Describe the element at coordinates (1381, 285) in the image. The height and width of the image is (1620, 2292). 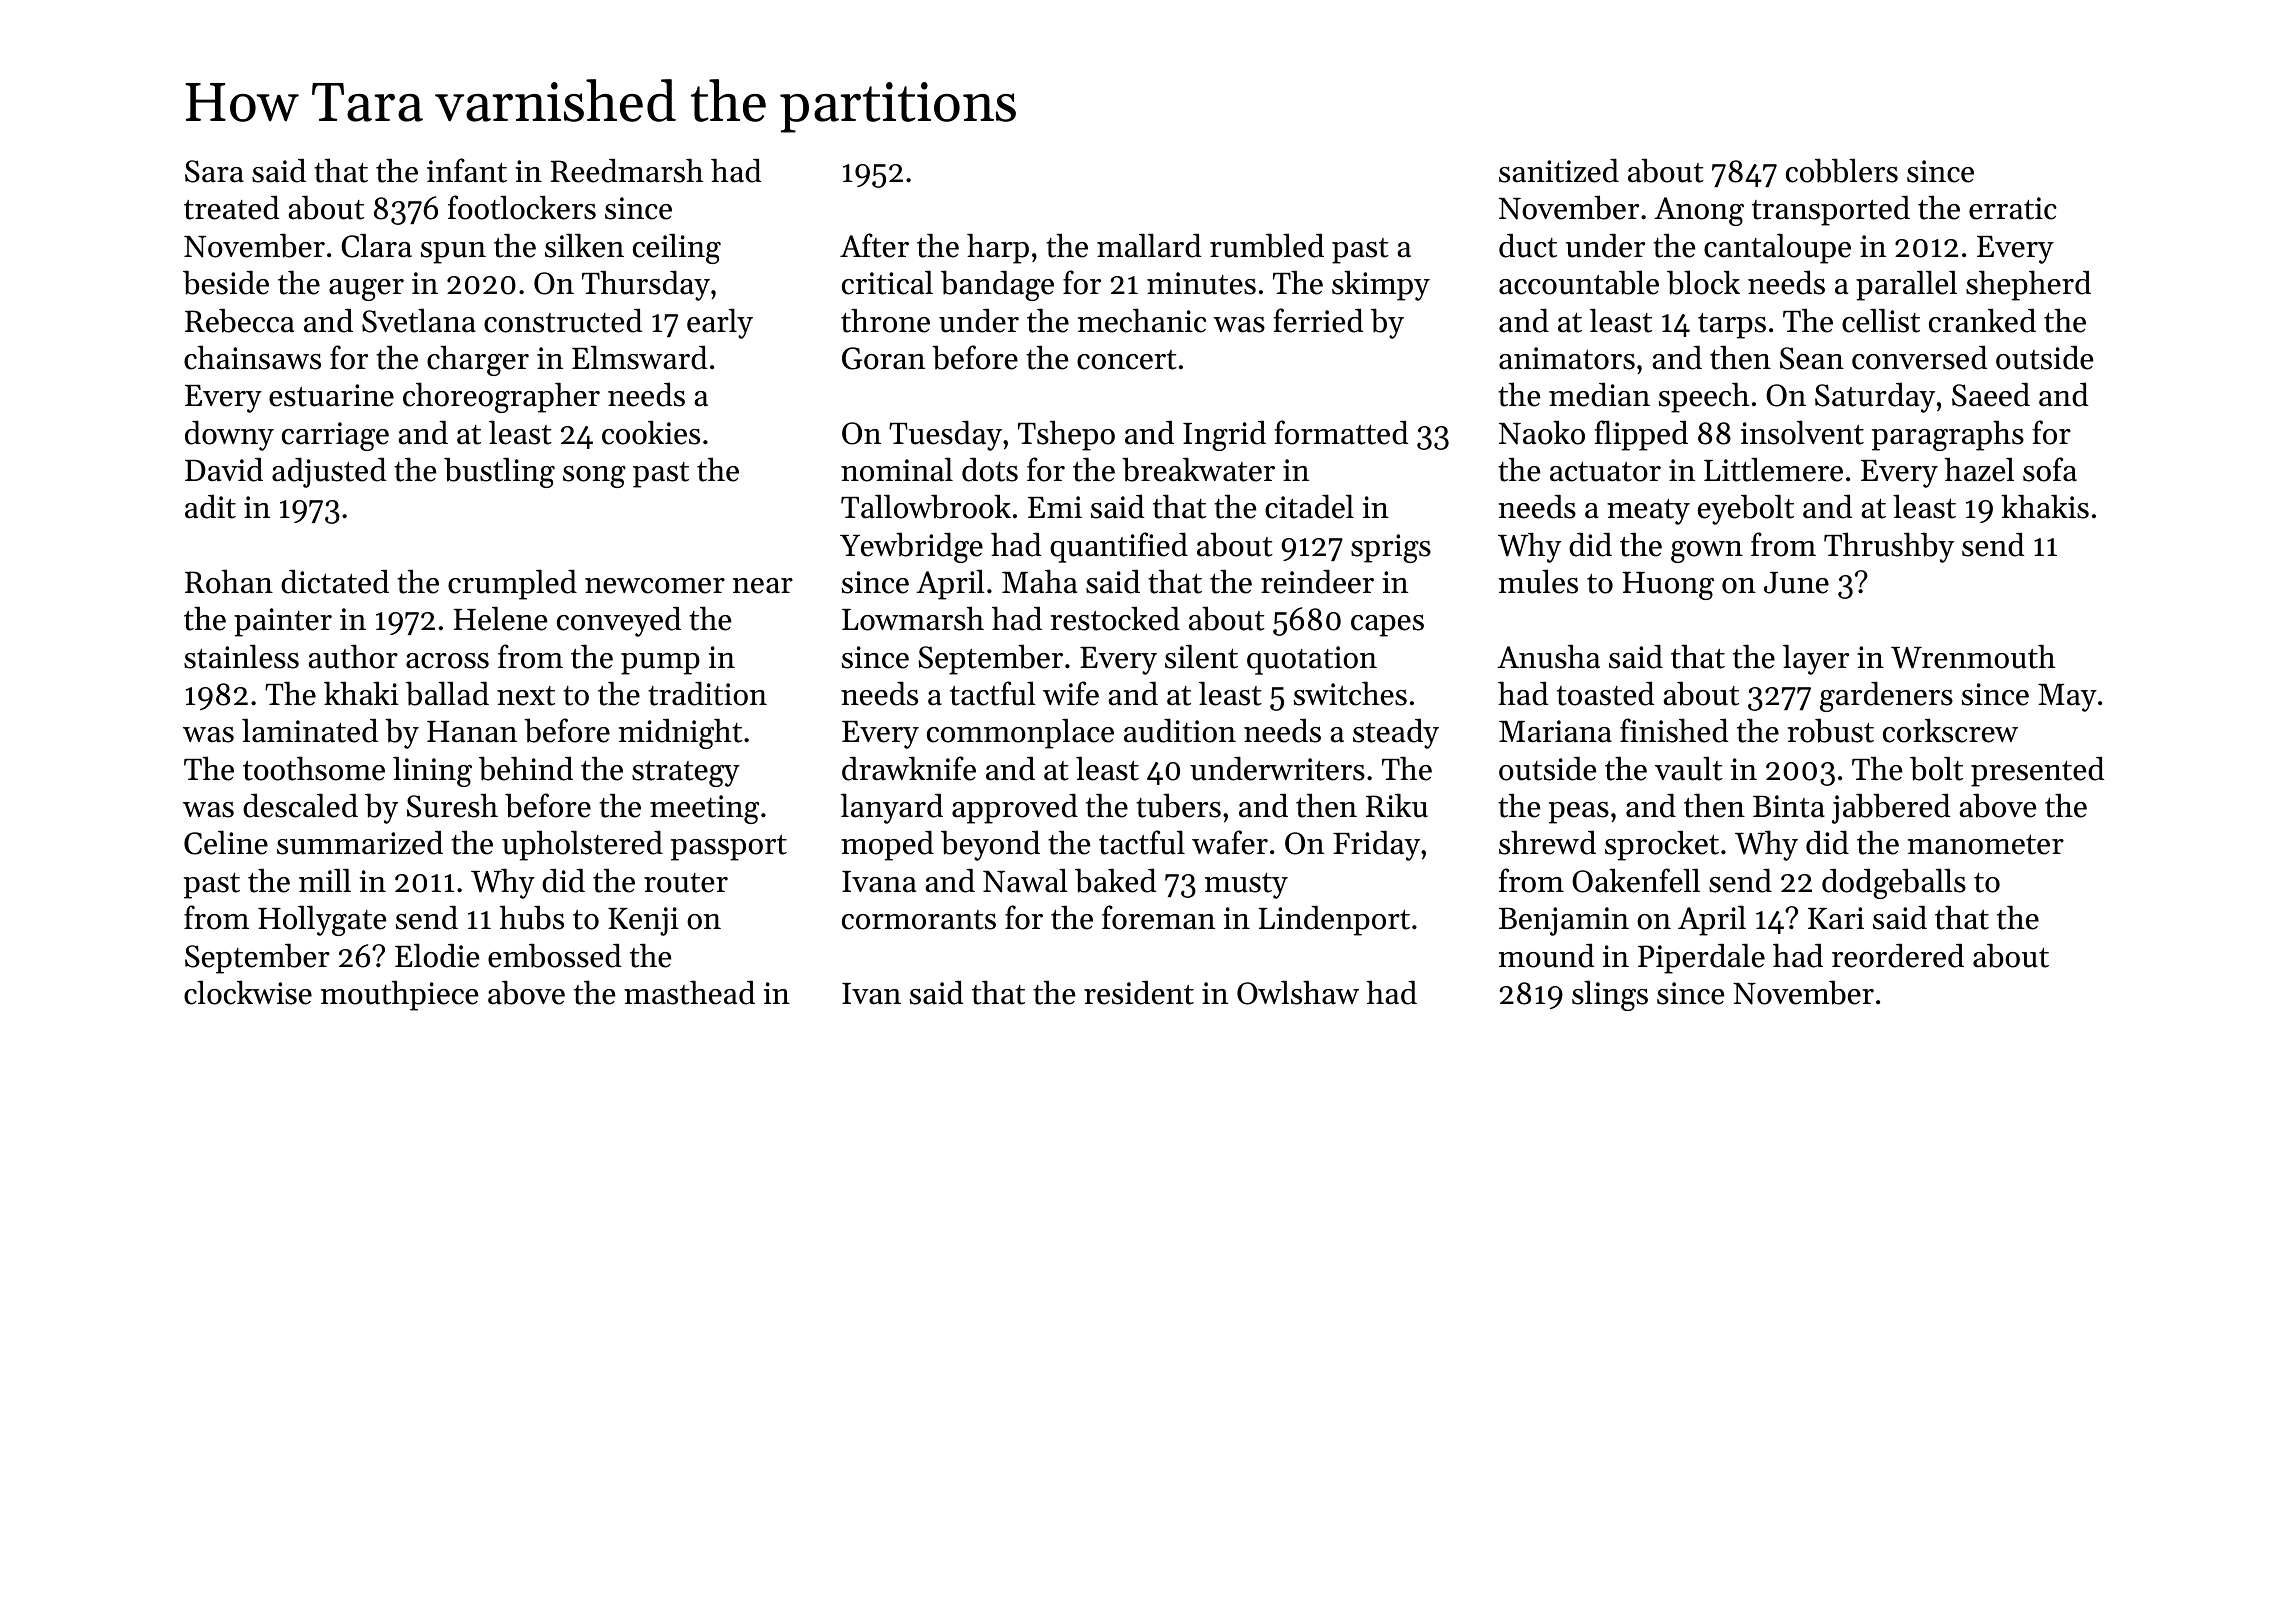
I see `skimpy` at that location.
